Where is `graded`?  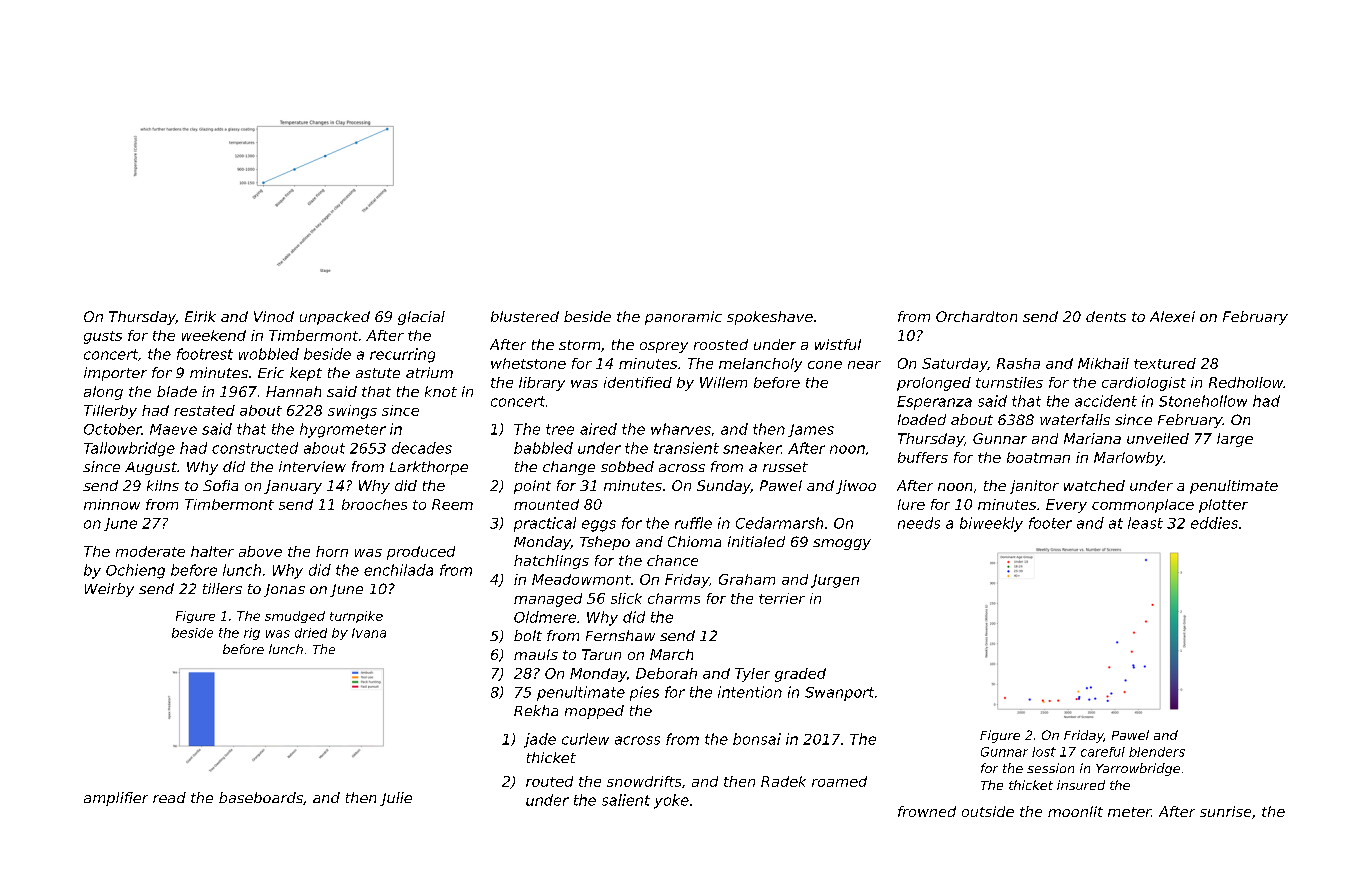 graded is located at coordinates (800, 675).
